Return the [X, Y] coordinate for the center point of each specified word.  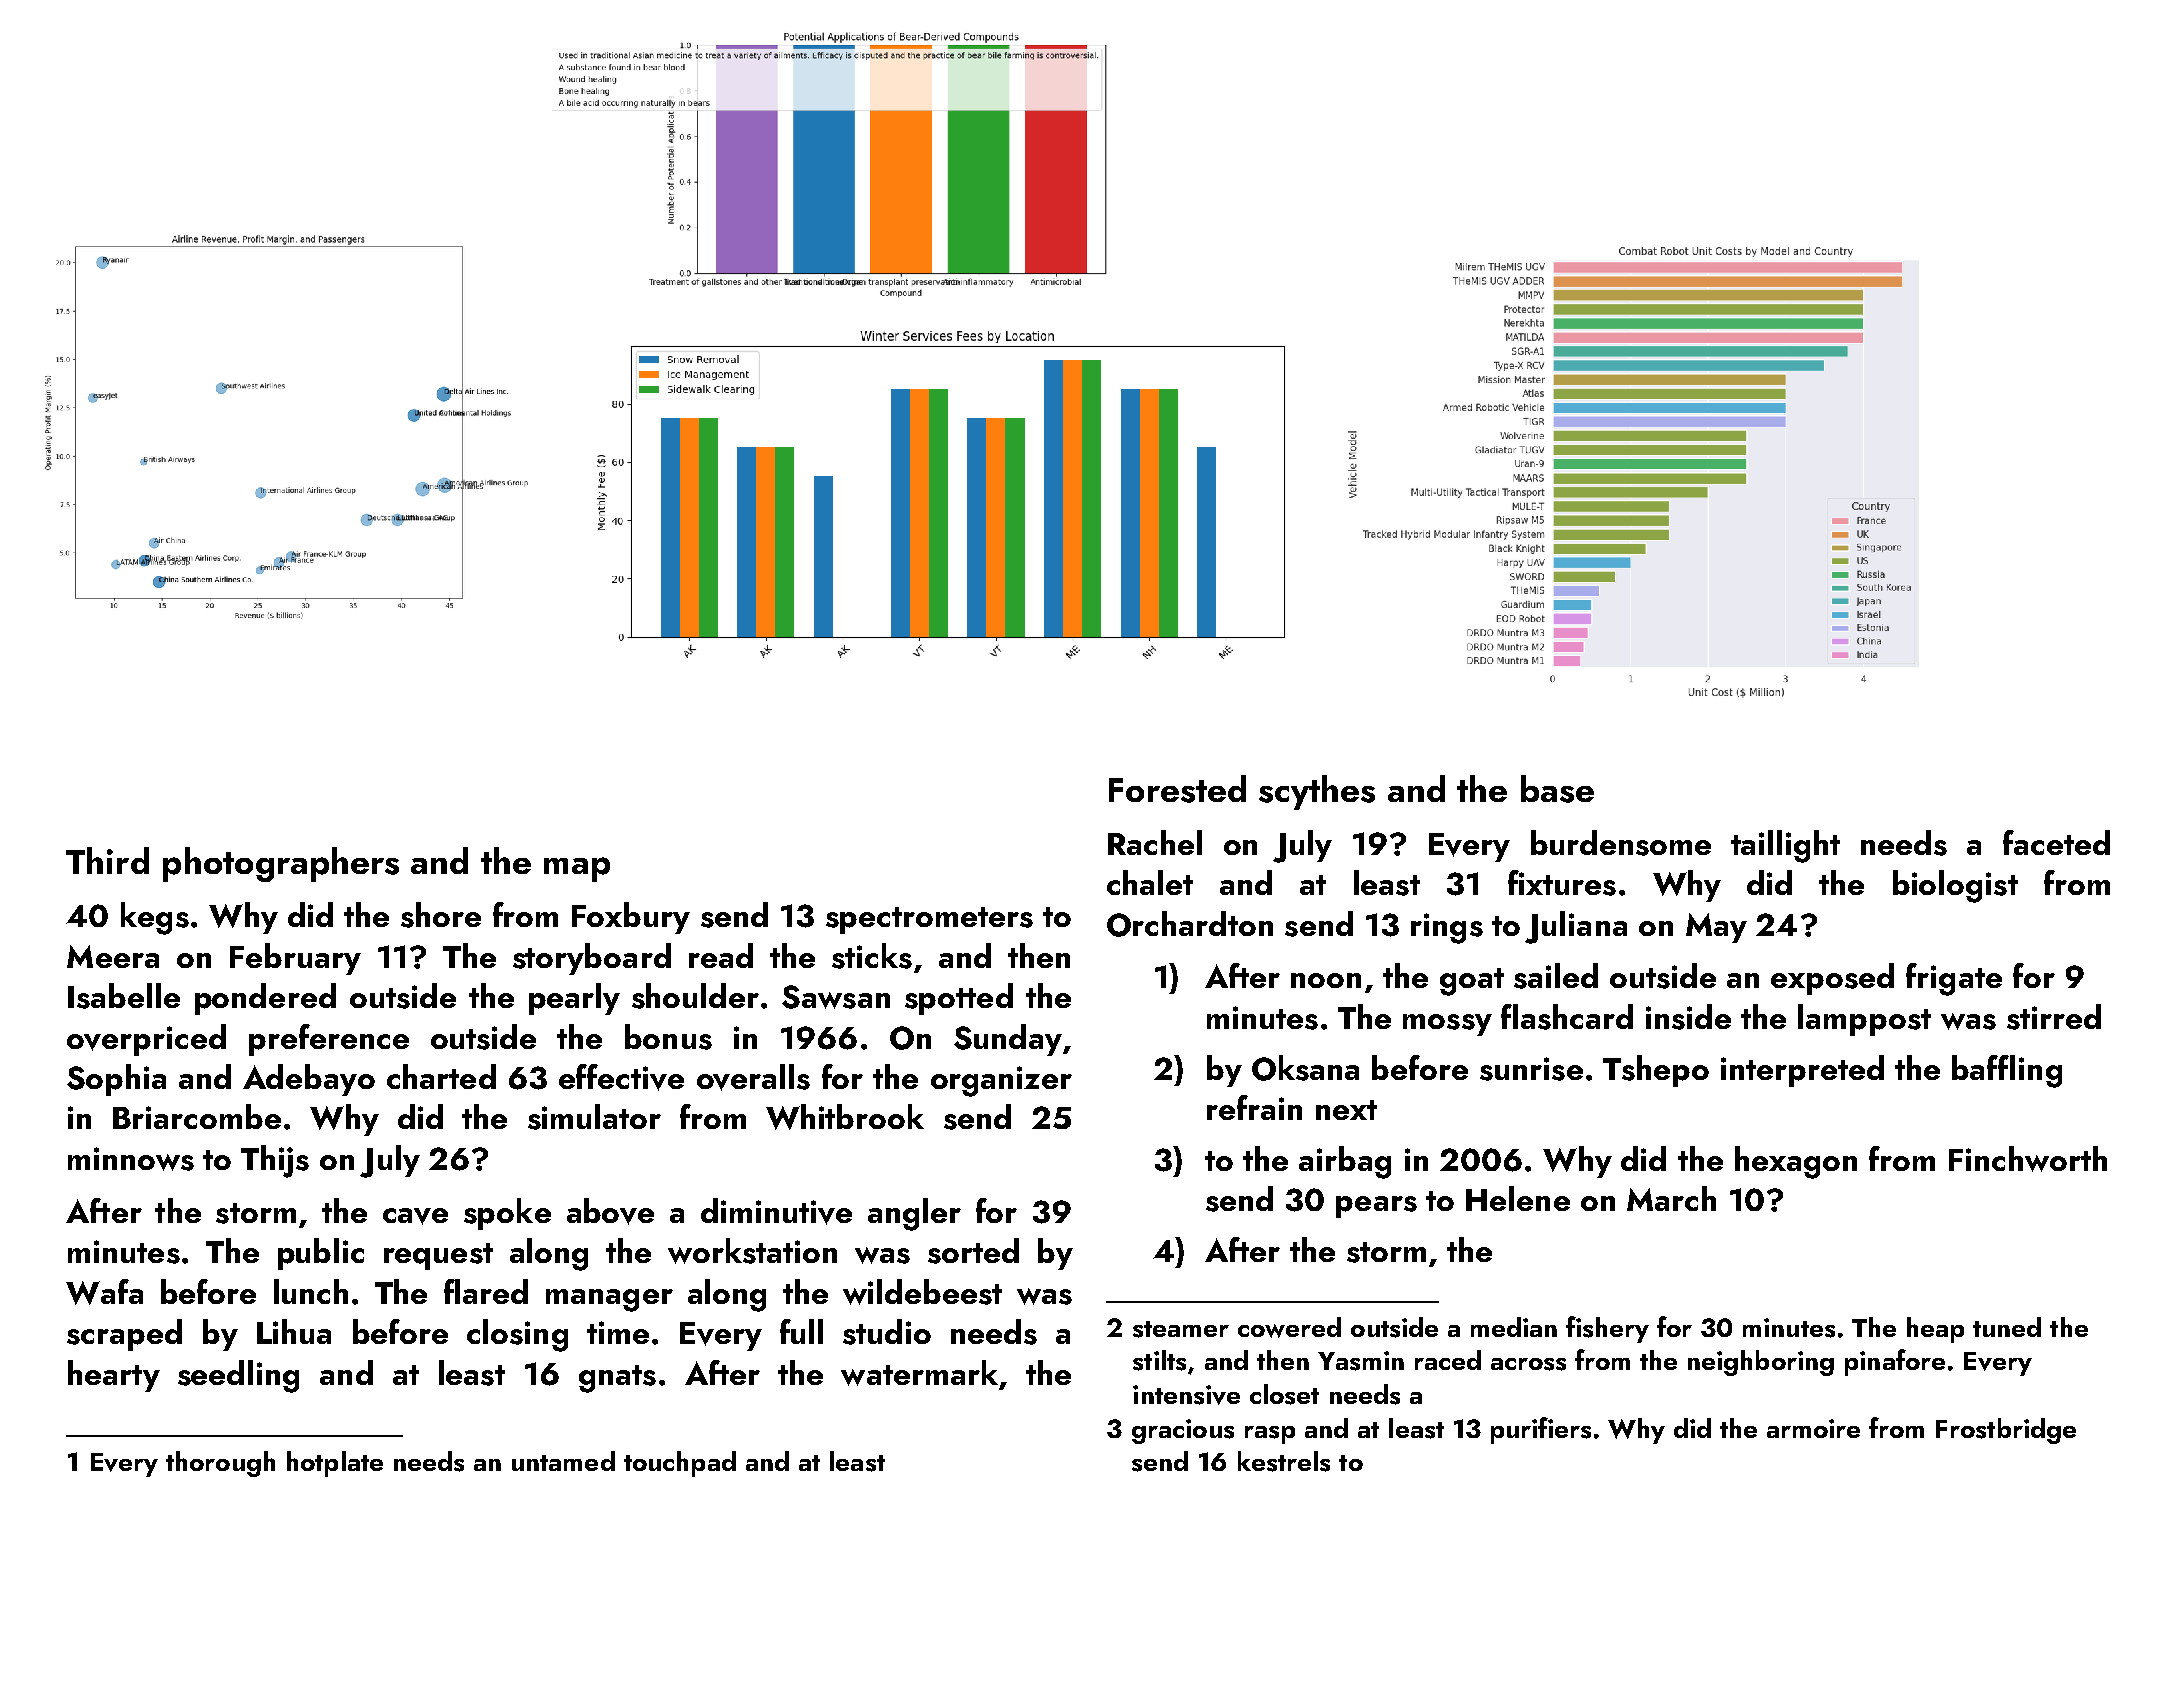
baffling [2007, 1071]
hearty [114, 1376]
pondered [265, 999]
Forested [1177, 789]
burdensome [1621, 843]
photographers [281, 864]
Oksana [1305, 1068]
